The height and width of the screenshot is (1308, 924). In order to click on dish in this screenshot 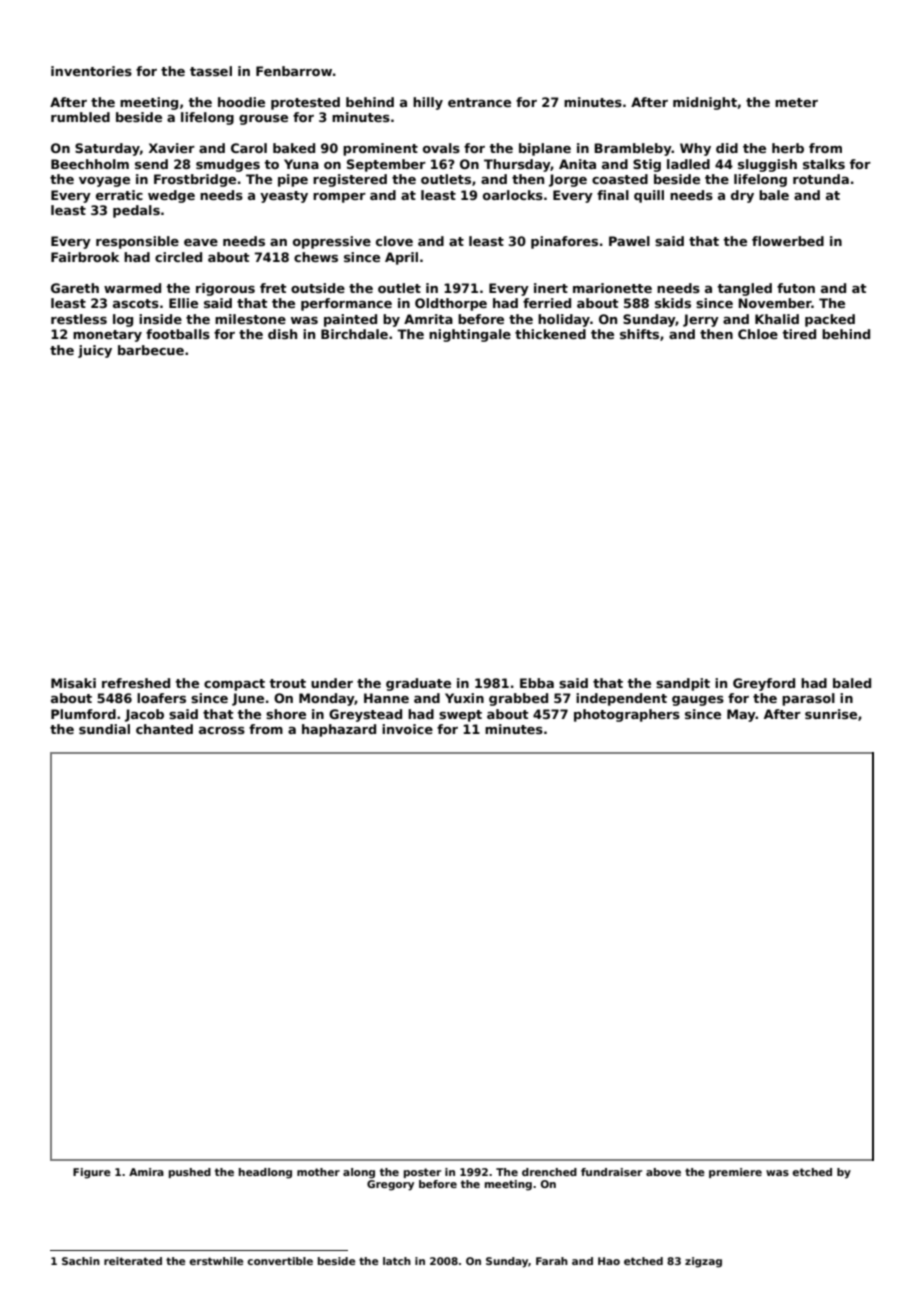, I will do `click(282, 334)`.
